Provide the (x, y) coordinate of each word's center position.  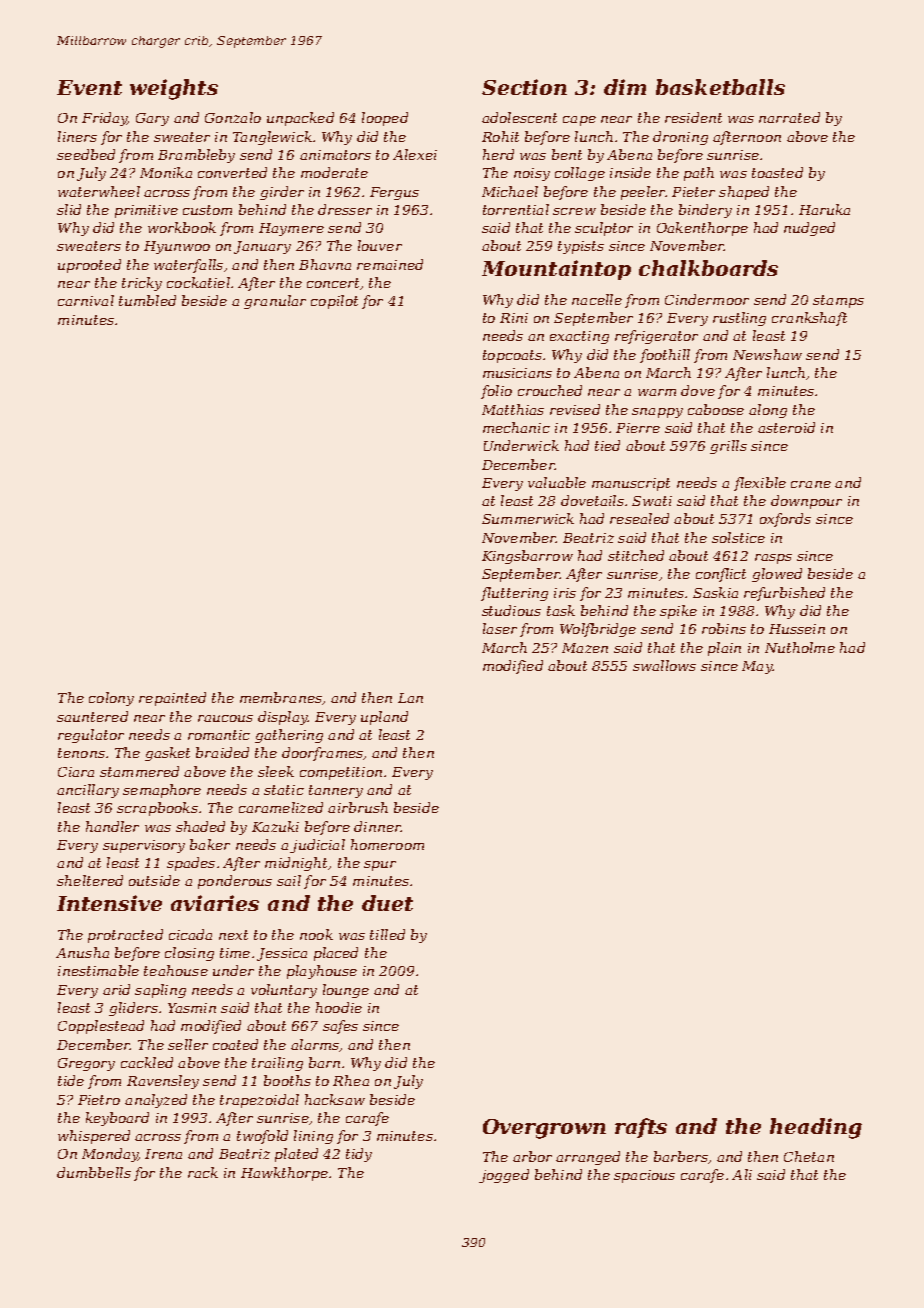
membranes (281, 697)
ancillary (88, 791)
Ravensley (163, 1082)
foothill (665, 356)
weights (174, 89)
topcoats (512, 356)
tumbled (147, 300)
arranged (588, 1158)
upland (384, 718)
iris (565, 593)
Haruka (824, 209)
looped (385, 119)
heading (816, 1128)
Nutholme (800, 647)
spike (678, 612)
